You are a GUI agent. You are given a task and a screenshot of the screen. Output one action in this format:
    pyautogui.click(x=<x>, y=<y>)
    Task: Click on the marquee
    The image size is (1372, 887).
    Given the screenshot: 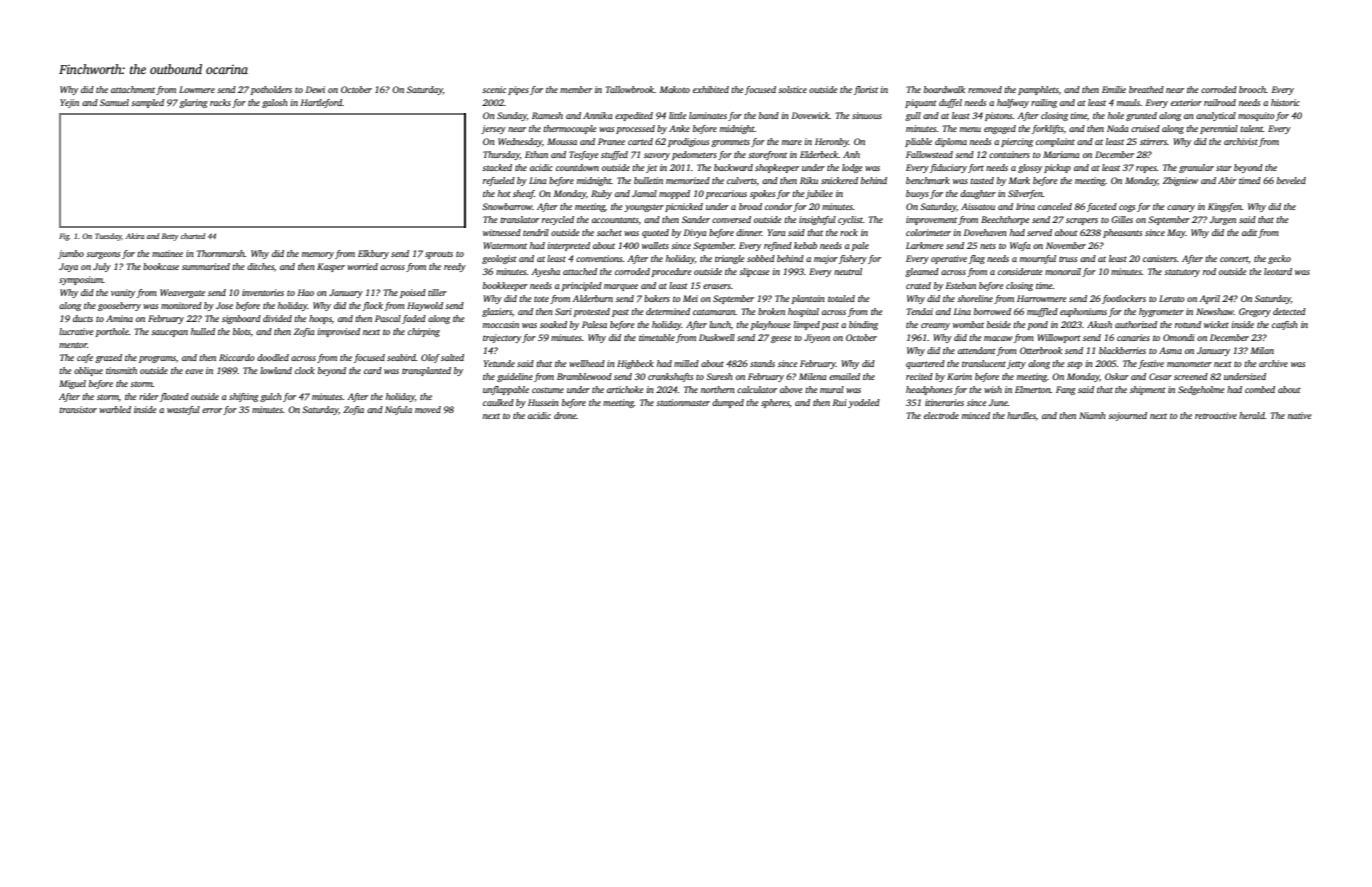 What is the action you would take?
    pyautogui.click(x=621, y=287)
